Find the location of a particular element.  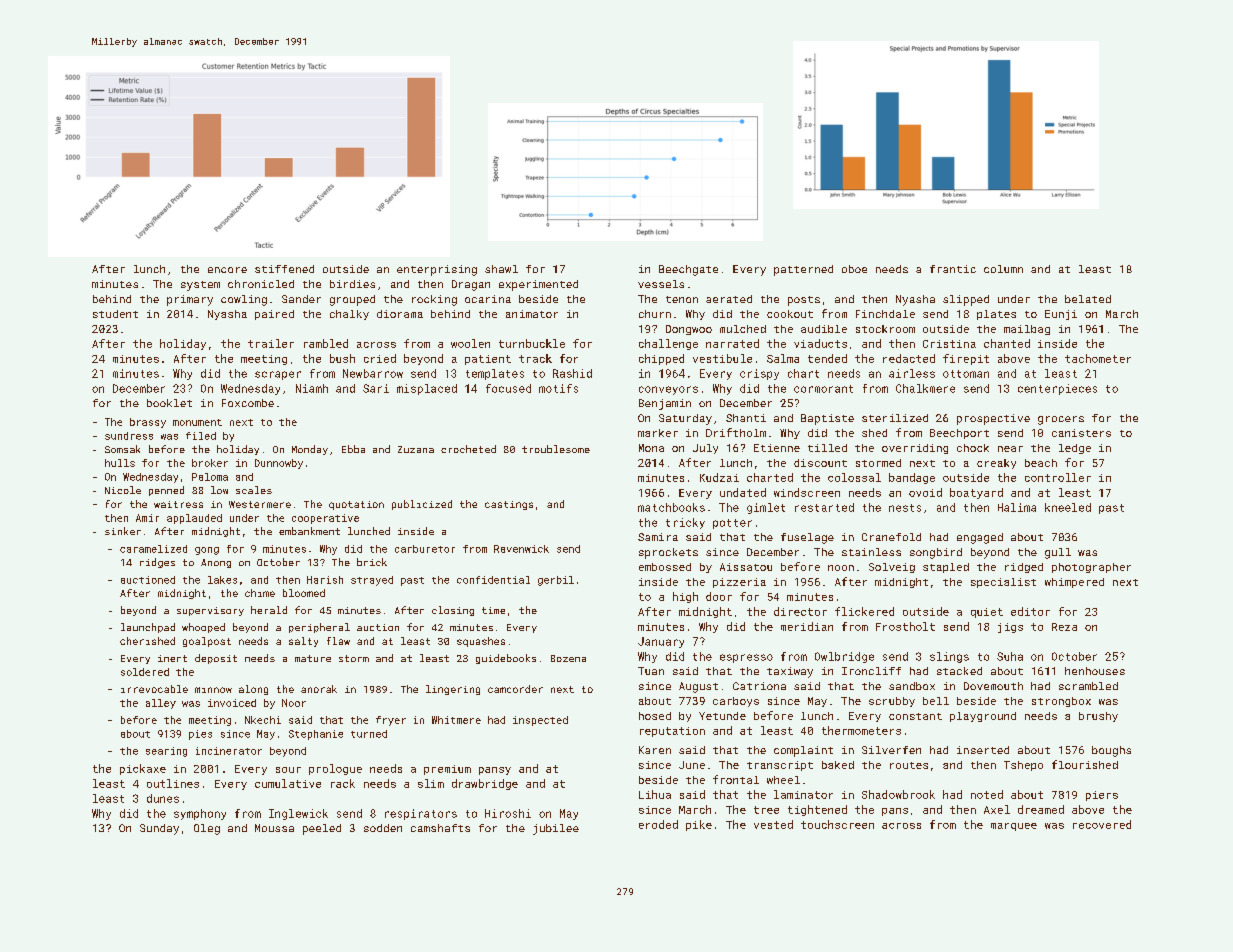

Etienne is located at coordinates (777, 448).
